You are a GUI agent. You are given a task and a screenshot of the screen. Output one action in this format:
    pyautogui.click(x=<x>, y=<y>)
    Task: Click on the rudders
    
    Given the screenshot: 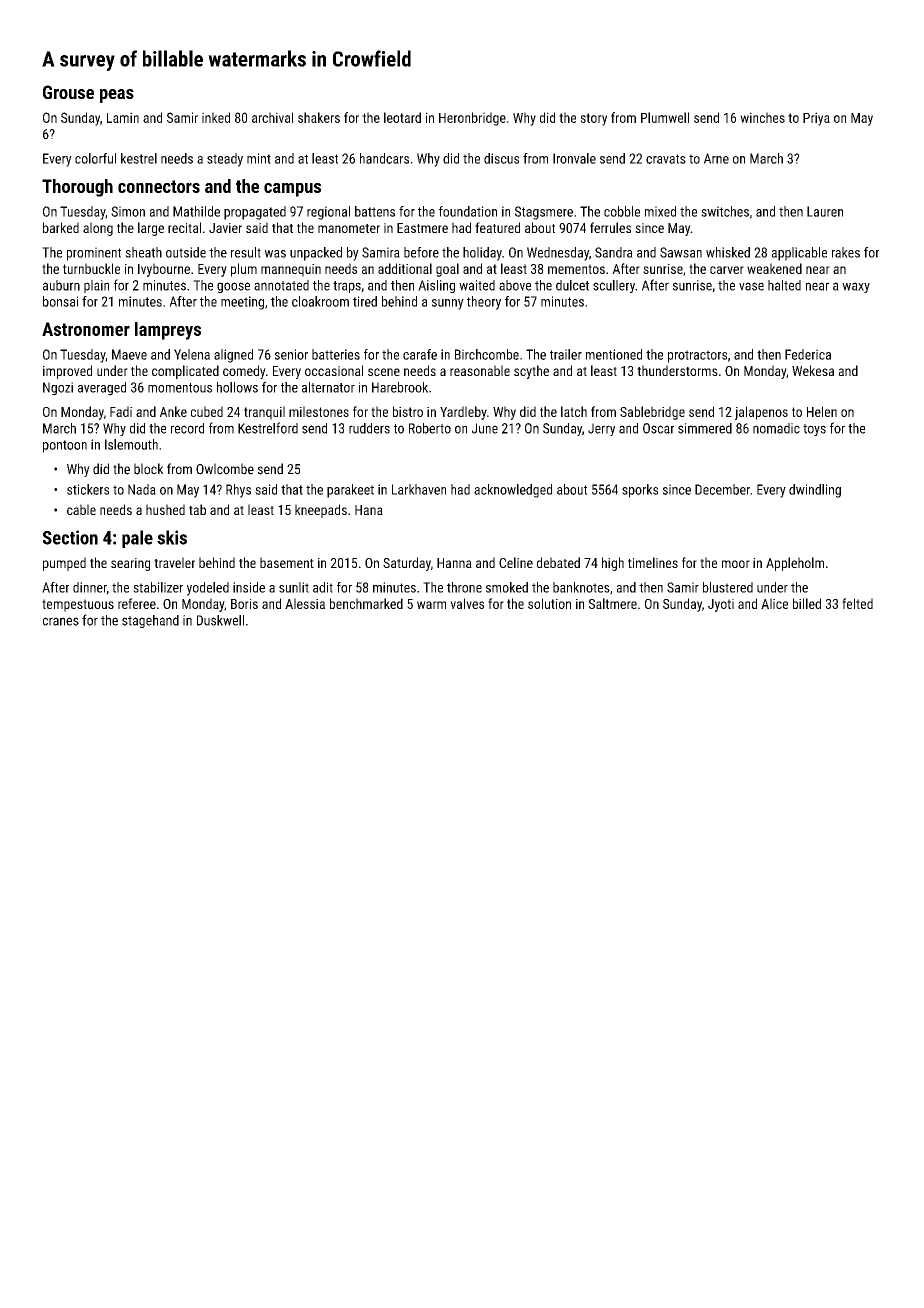 What is the action you would take?
    pyautogui.click(x=369, y=428)
